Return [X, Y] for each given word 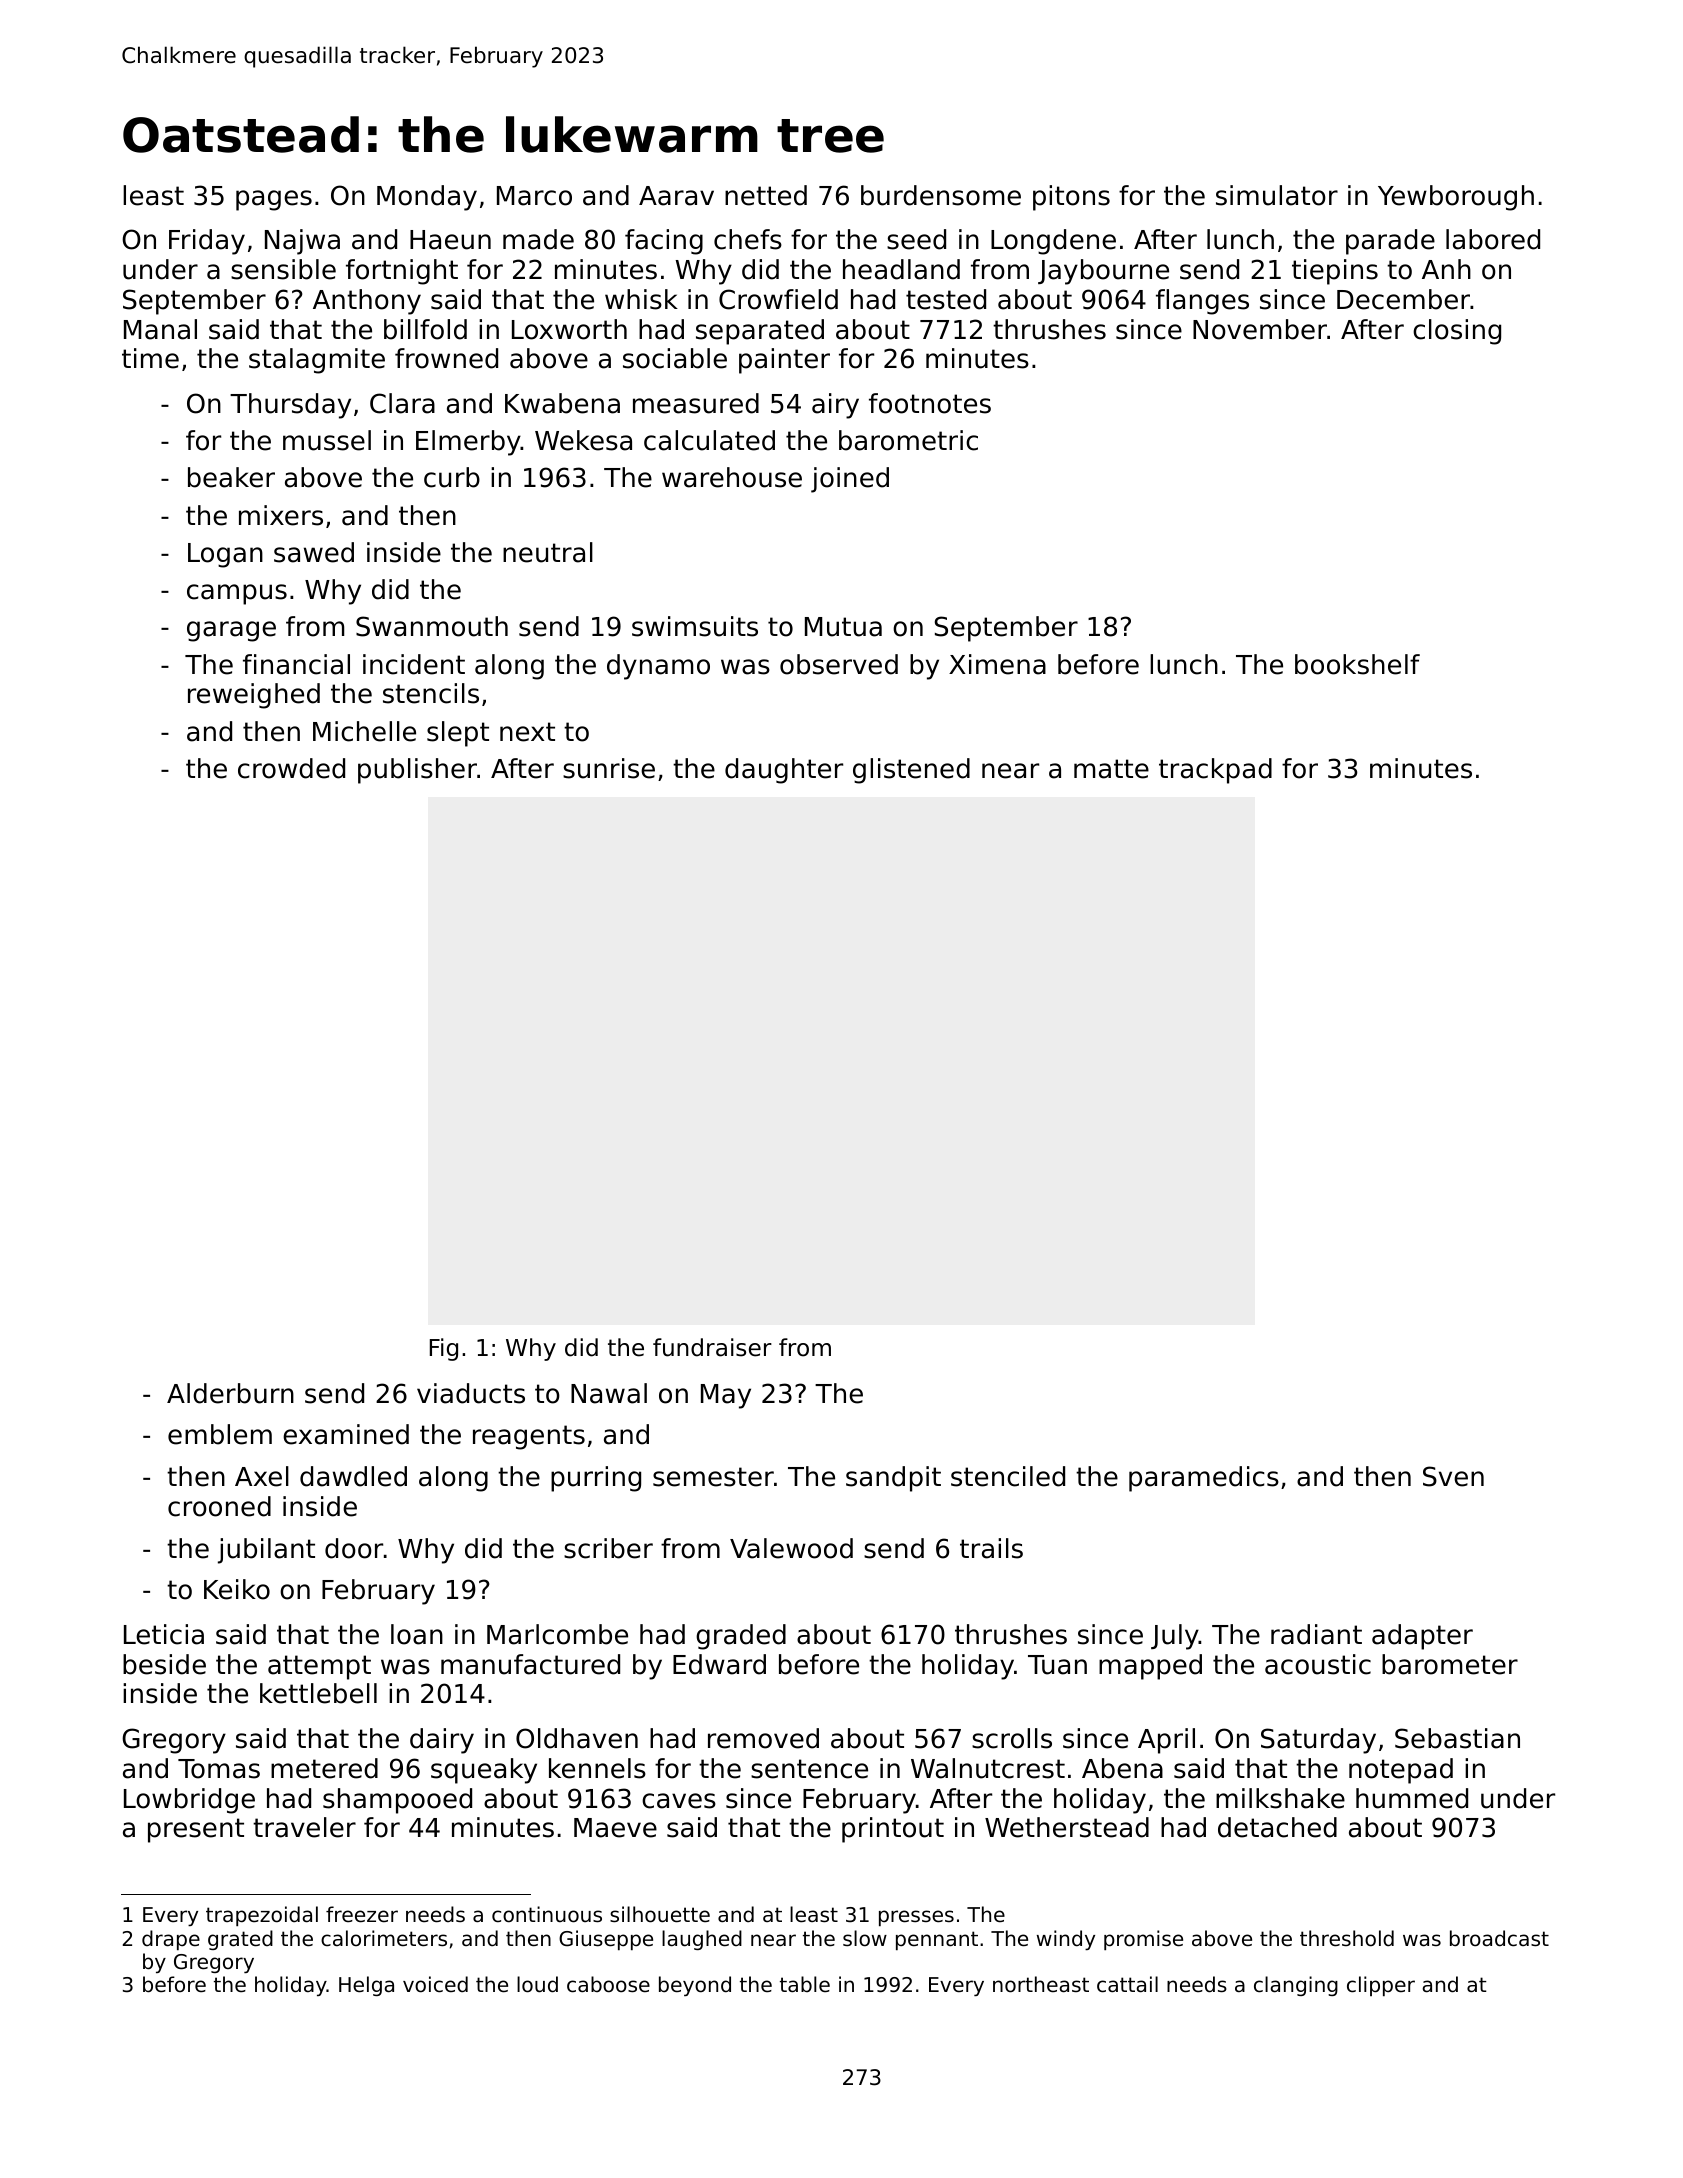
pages [274, 200]
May [726, 1396]
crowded [291, 768]
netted [766, 195]
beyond [695, 1986]
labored [1493, 239]
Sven [1453, 1476]
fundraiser [712, 1347]
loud [537, 1984]
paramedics [1204, 1479]
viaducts [471, 1393]
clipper [1381, 1986]
